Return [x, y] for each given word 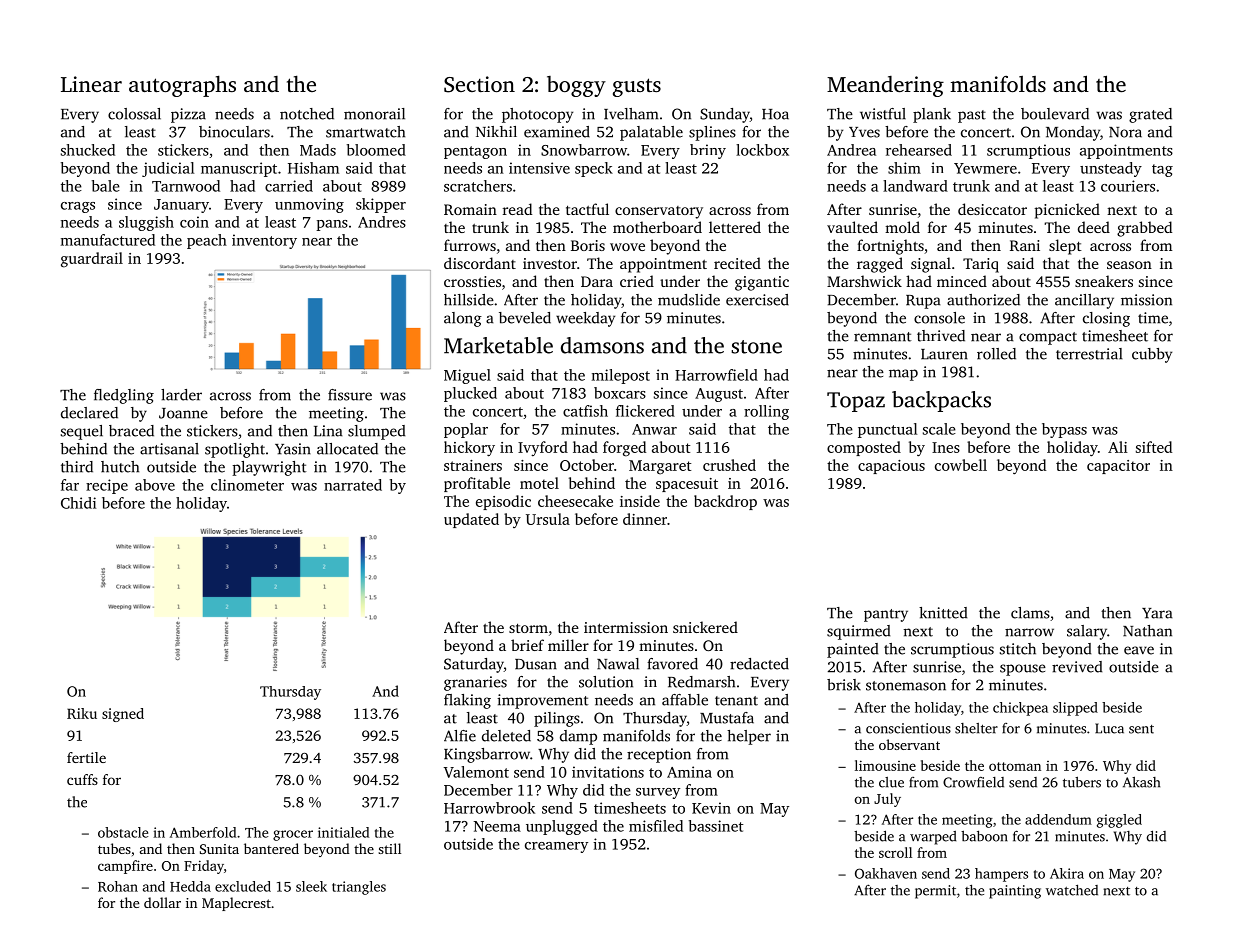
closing [1106, 319]
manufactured [108, 240]
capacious [891, 467]
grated [1150, 115]
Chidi [78, 503]
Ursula [548, 519]
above [155, 485]
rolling [766, 412]
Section [479, 84]
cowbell [961, 465]
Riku [82, 713]
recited [737, 263]
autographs [182, 86]
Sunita [219, 849]
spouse [1023, 670]
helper [749, 737]
